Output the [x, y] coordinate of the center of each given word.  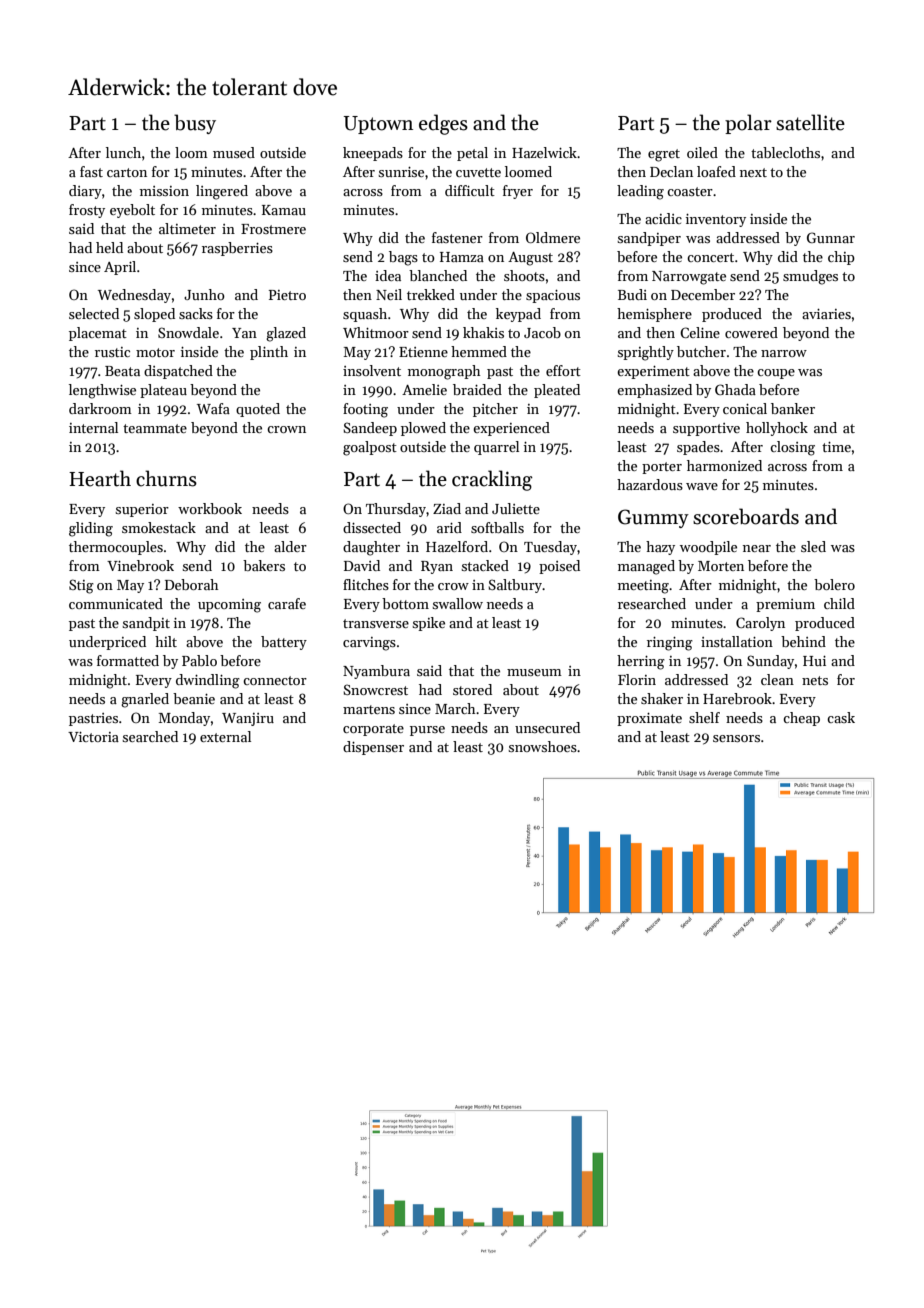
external [225, 736]
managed [646, 567]
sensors [736, 738]
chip [841, 258]
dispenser [373, 748]
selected [94, 313]
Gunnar [831, 237]
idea [388, 275]
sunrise [401, 172]
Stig [81, 586]
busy [195, 124]
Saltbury [515, 586]
